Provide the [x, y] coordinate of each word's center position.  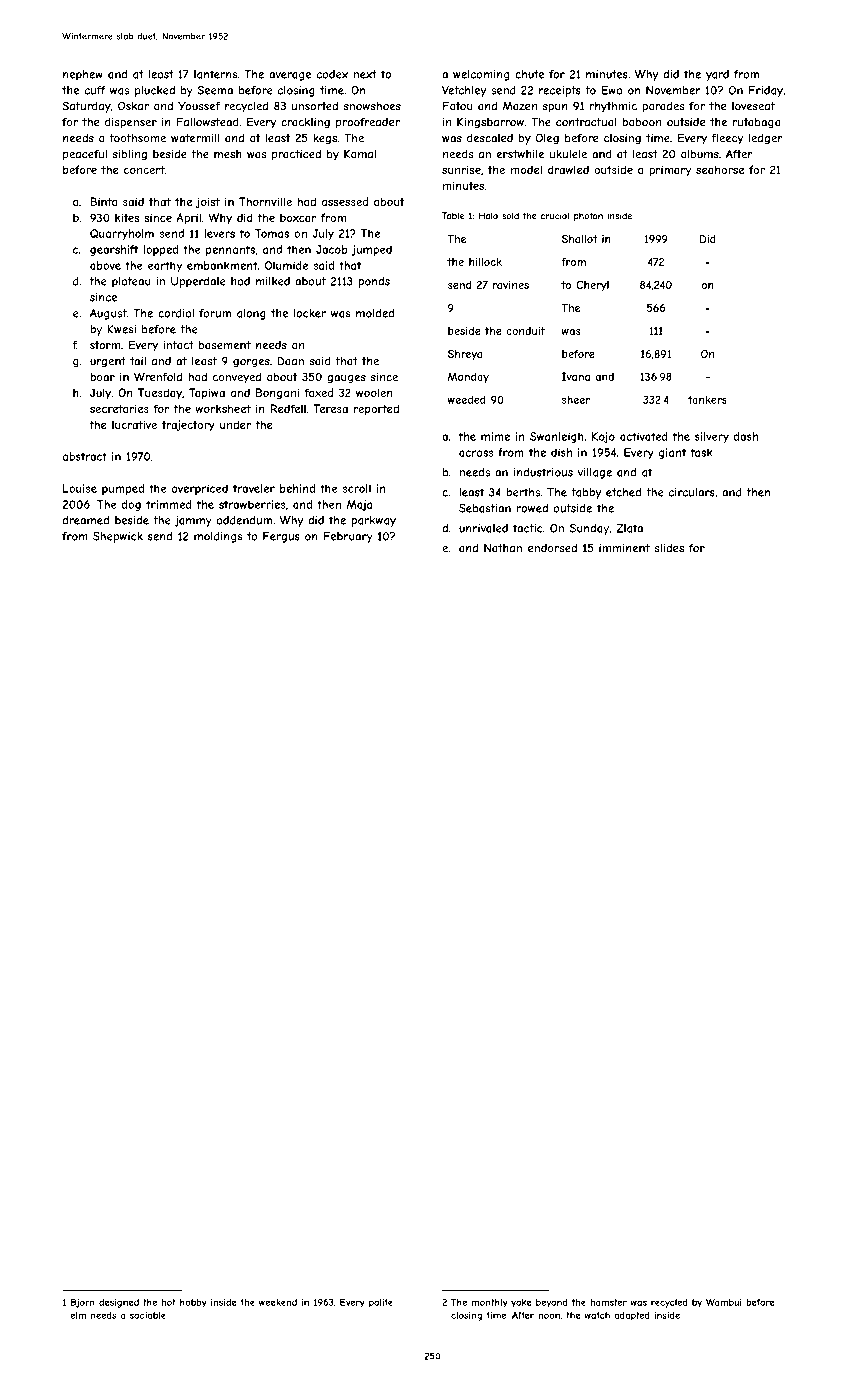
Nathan [503, 548]
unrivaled [483, 528]
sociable [148, 1315]
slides [669, 548]
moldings [218, 537]
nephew [83, 75]
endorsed [552, 548]
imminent [624, 548]
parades [663, 107]
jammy [193, 521]
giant [672, 453]
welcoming [481, 75]
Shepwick [118, 537]
